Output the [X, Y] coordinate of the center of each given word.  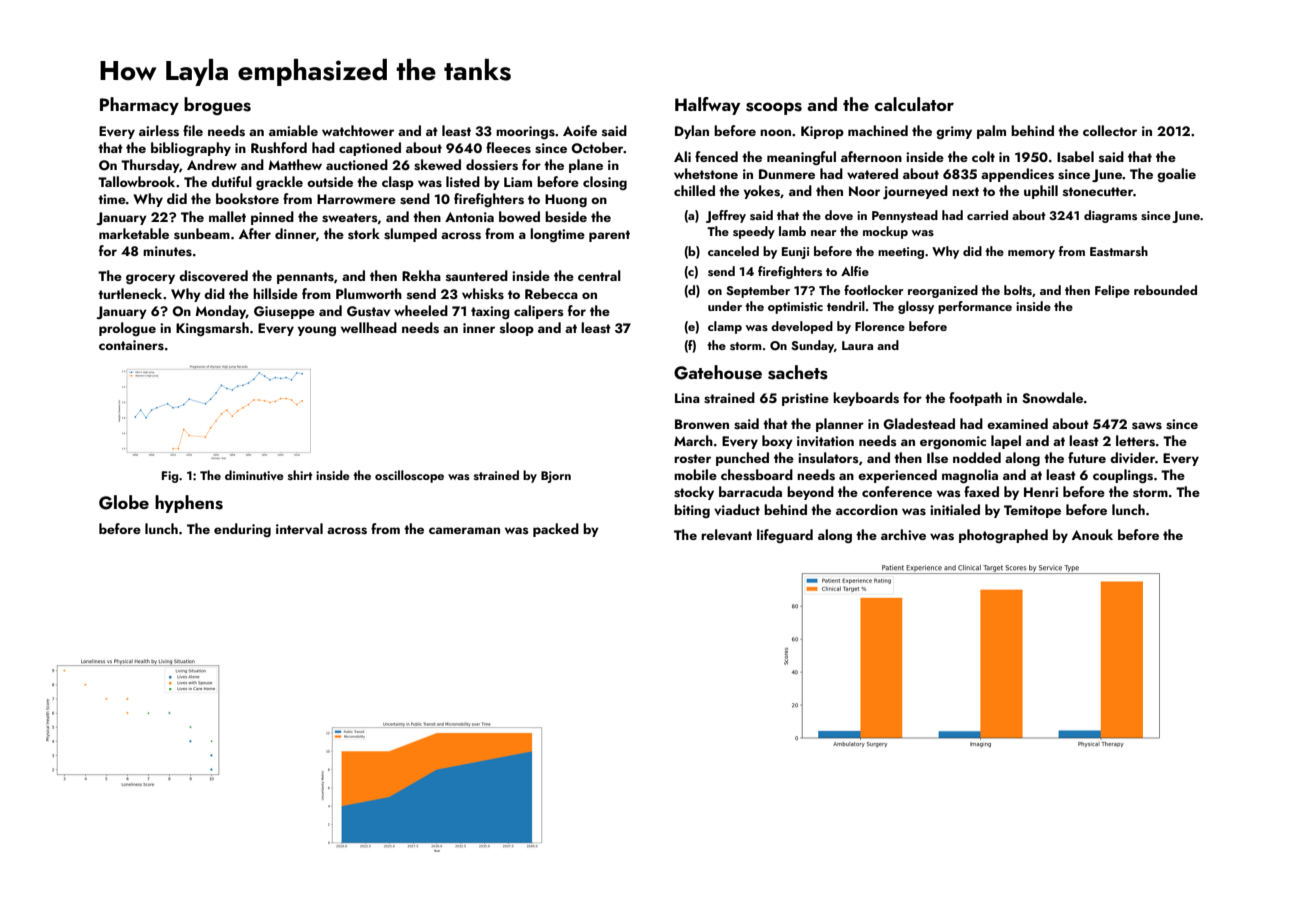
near [824, 233]
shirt [300, 475]
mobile [695, 474]
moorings [525, 133]
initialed [955, 509]
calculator [914, 104]
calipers [539, 312]
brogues [217, 106]
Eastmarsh [1119, 251]
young [317, 331]
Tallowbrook [136, 181]
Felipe [1112, 291]
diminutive [254, 475]
